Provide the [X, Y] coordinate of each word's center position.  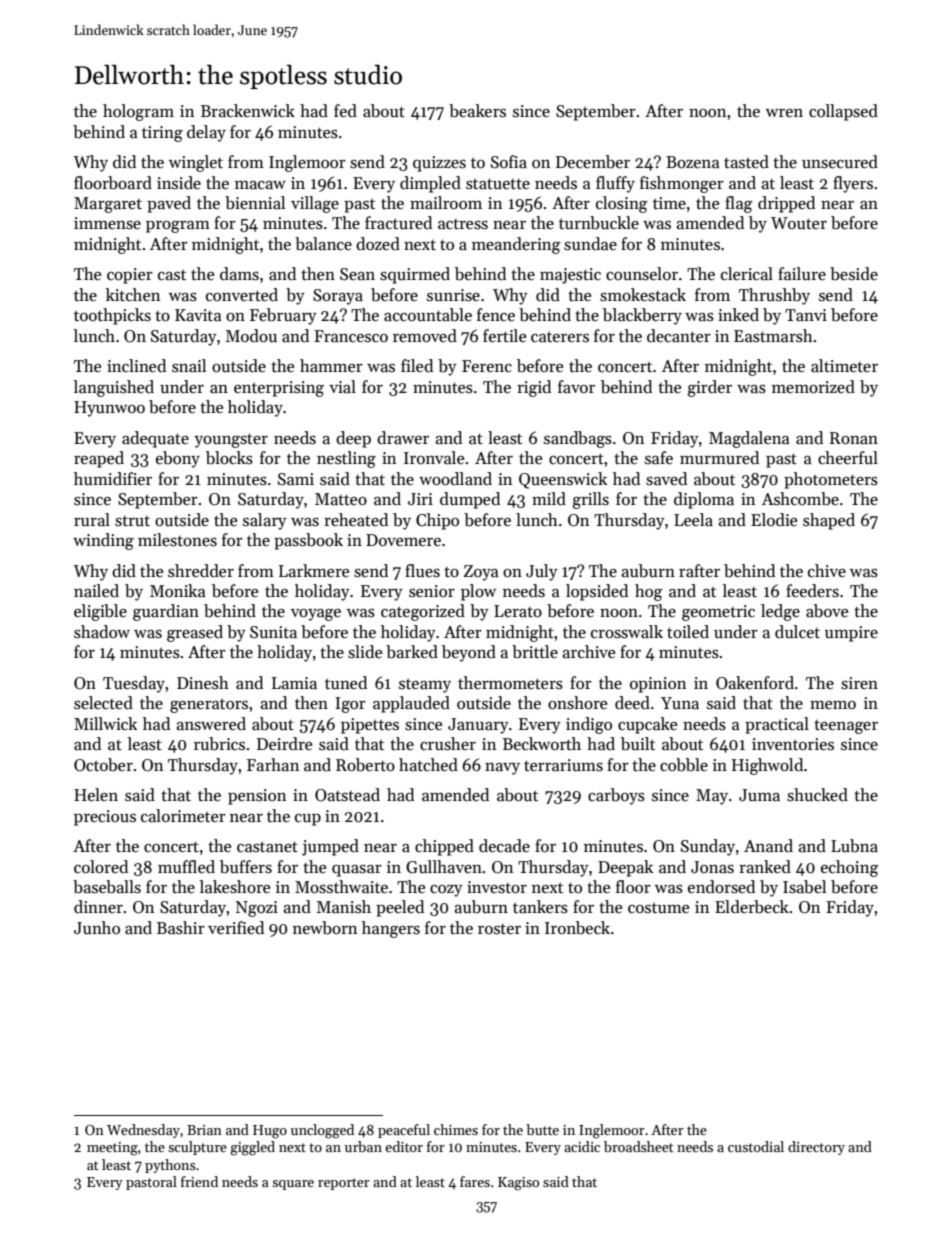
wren [784, 113]
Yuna [680, 703]
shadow [102, 632]
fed [345, 111]
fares [475, 1181]
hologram [138, 112]
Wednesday [143, 1131]
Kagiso [518, 1184]
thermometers [510, 683]
